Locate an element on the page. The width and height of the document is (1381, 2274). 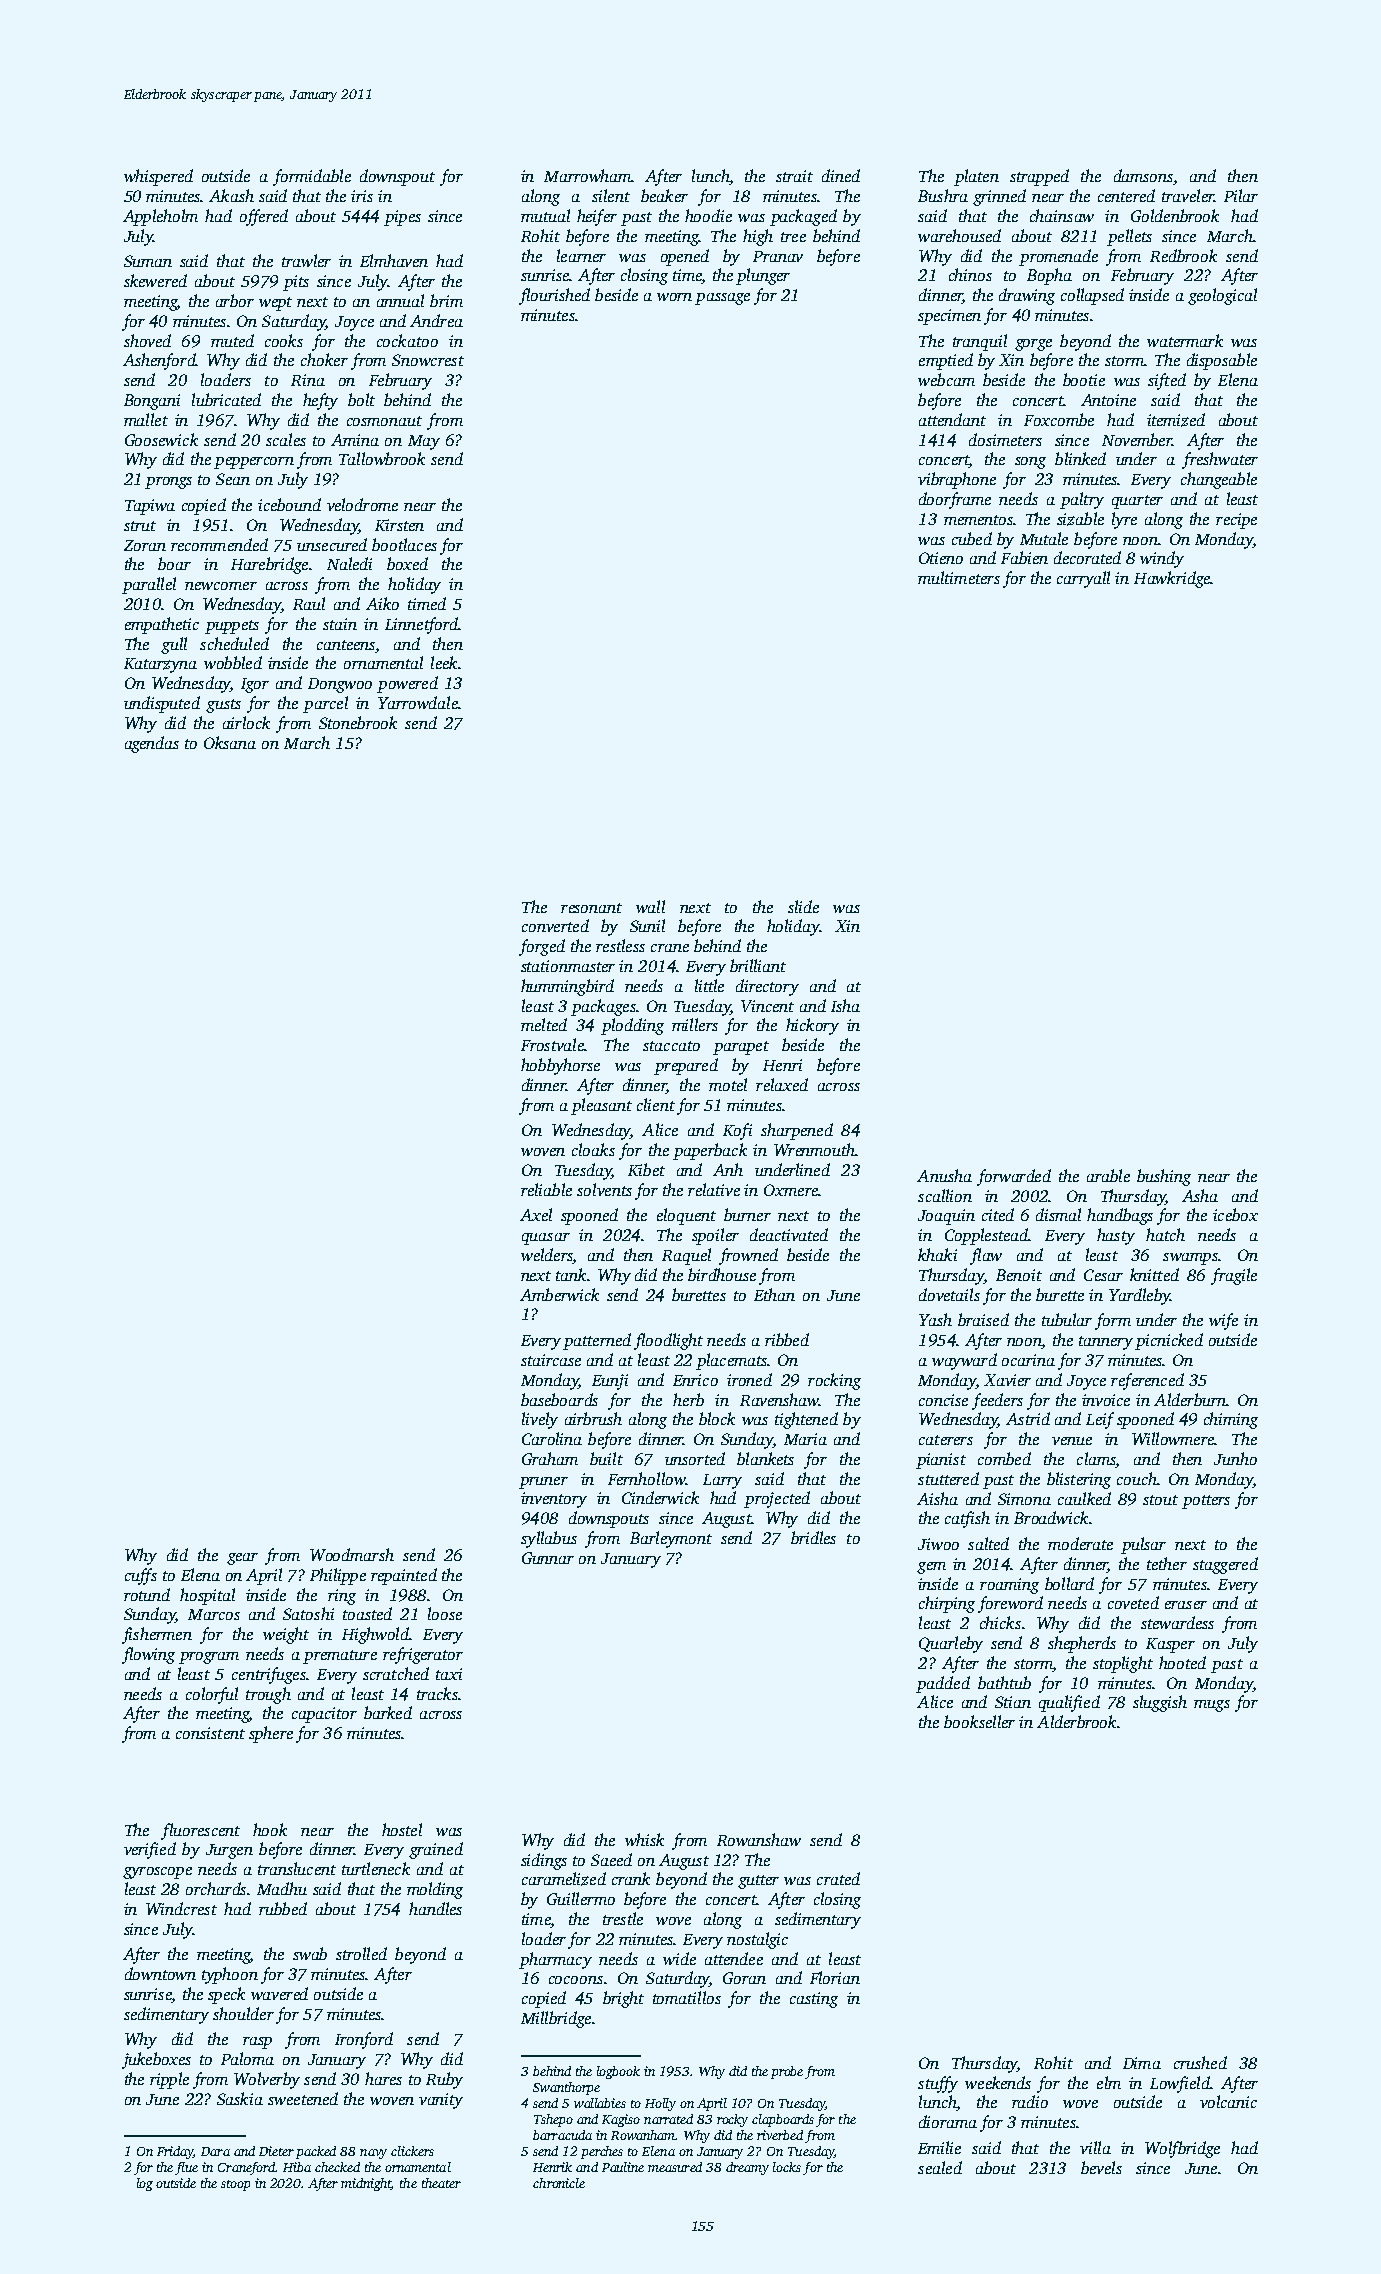
pruner is located at coordinates (543, 1483).
